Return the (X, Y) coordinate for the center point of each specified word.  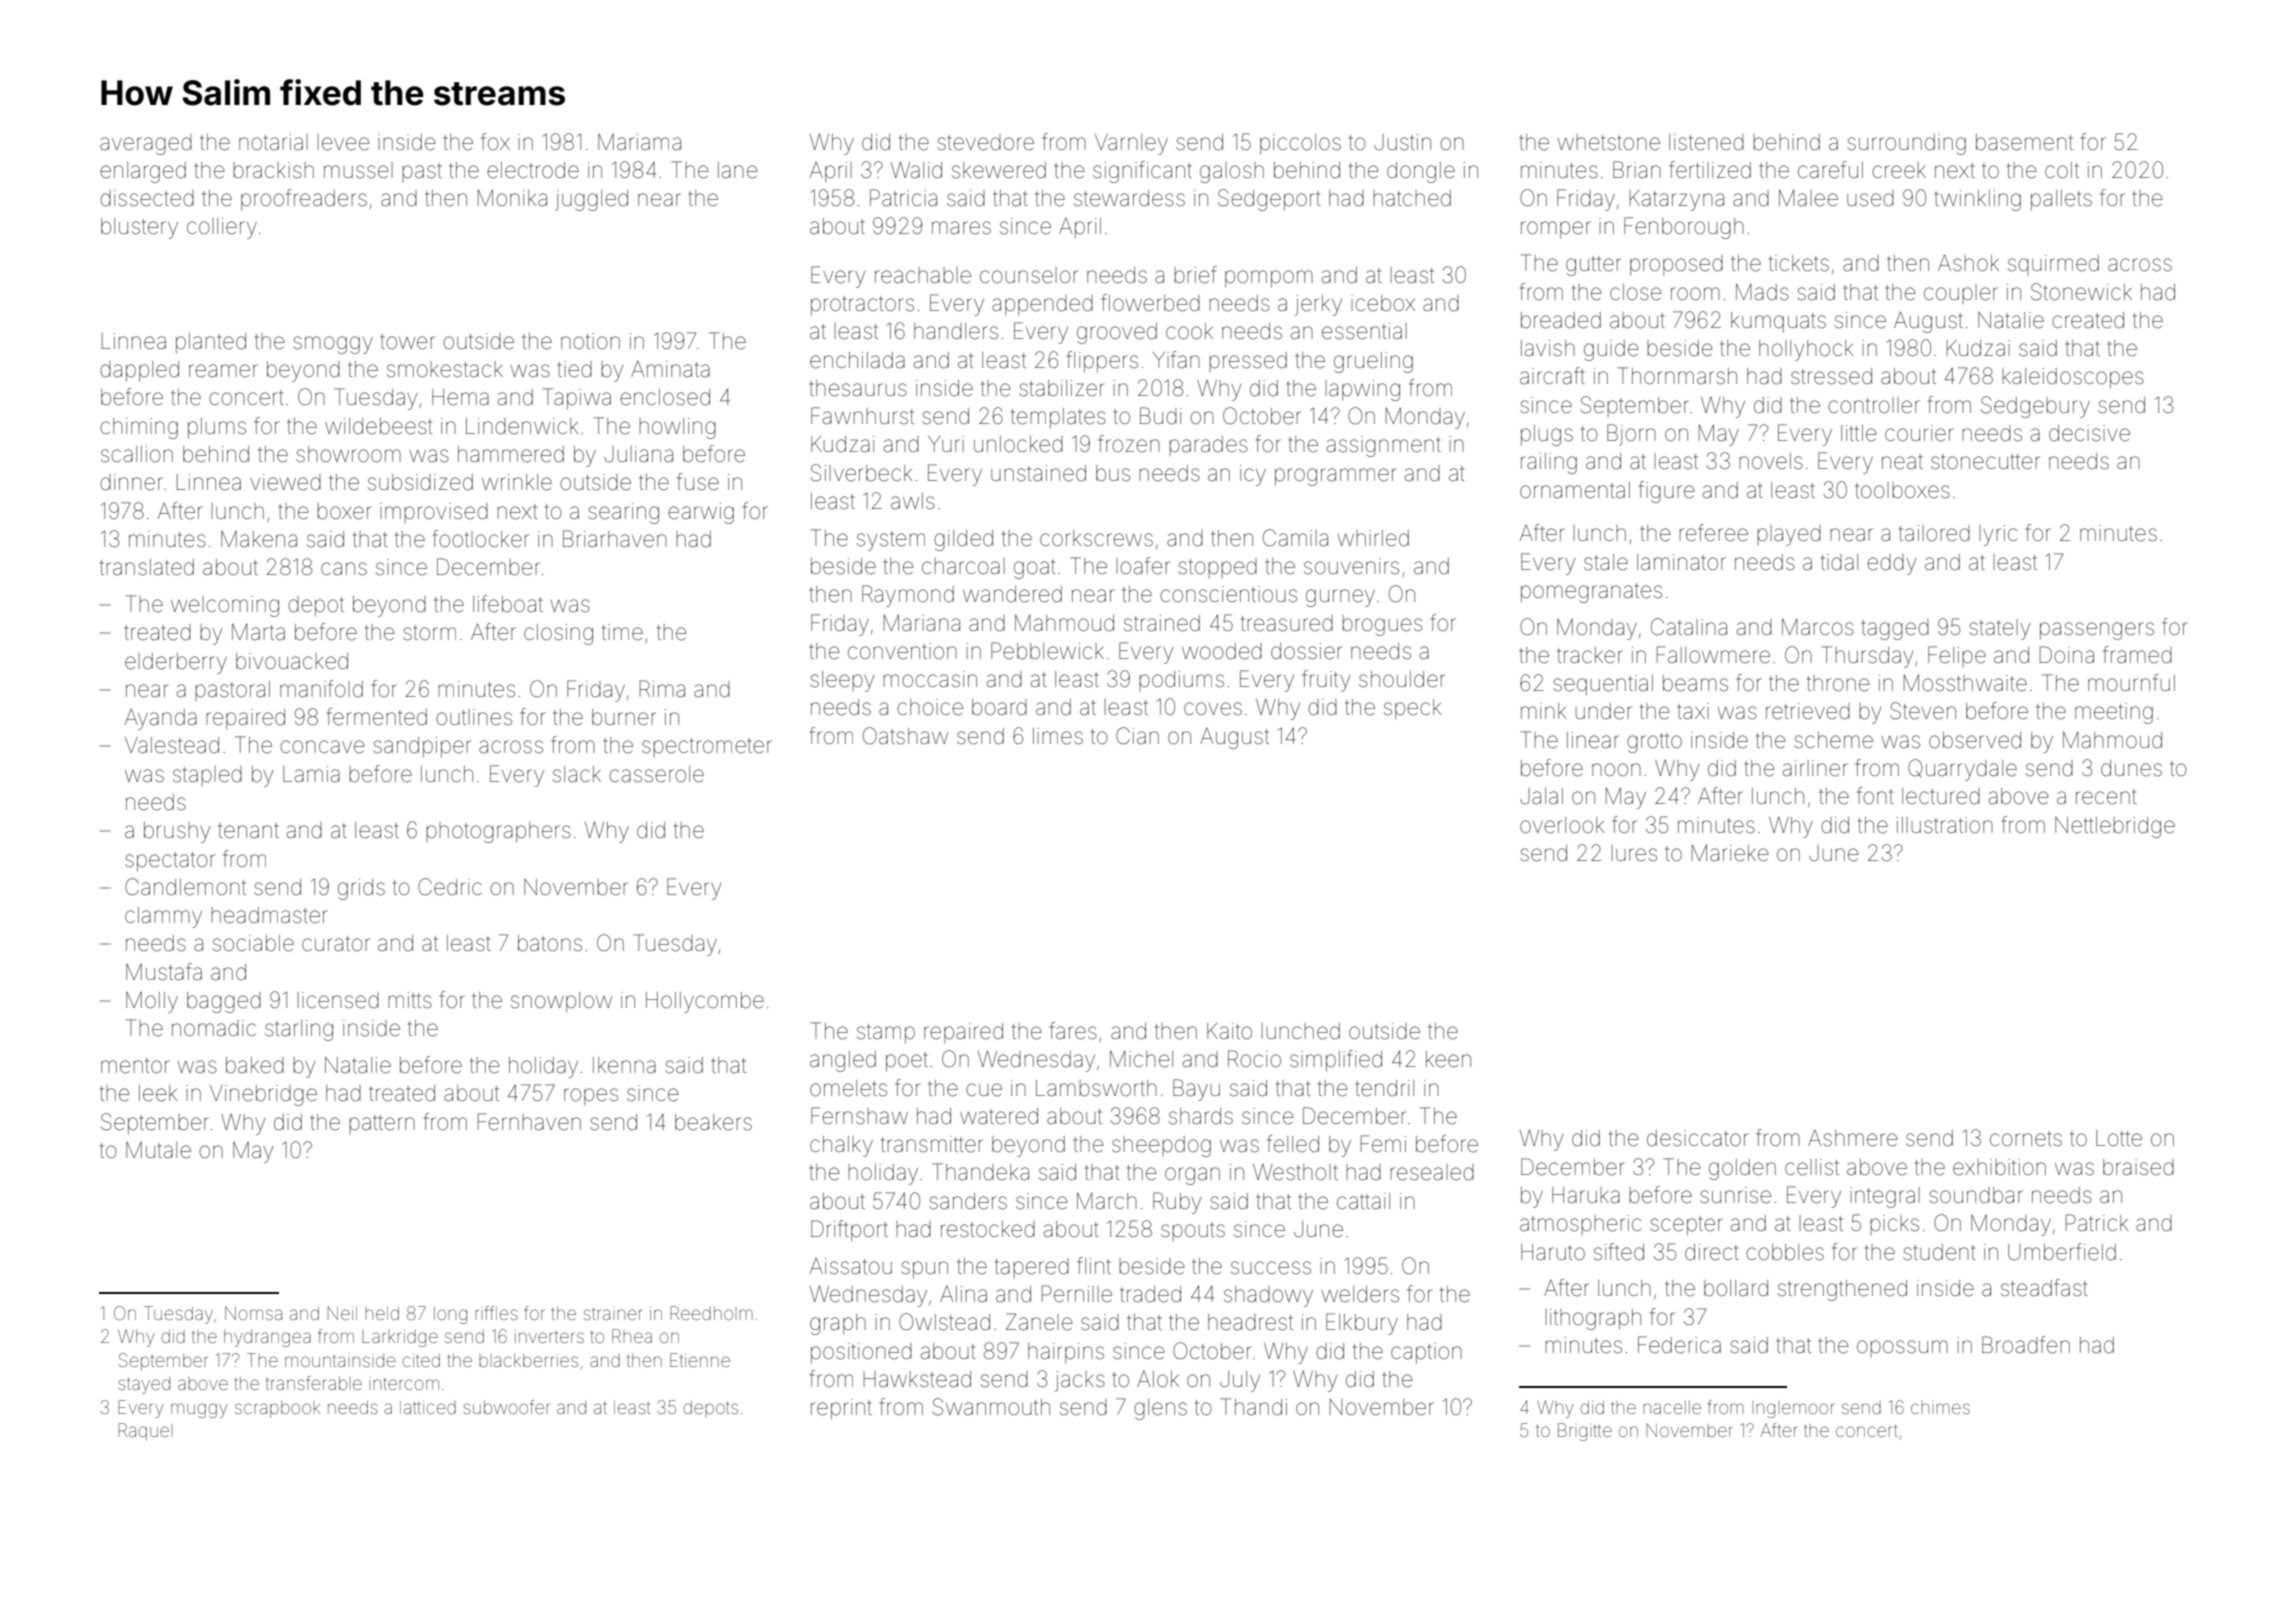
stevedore (985, 142)
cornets (2026, 1139)
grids (361, 889)
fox (495, 141)
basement (2024, 142)
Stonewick (2081, 292)
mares (961, 228)
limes (1058, 736)
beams (1695, 683)
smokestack (445, 369)
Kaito (1229, 1031)
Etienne (700, 1360)
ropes (591, 1096)
